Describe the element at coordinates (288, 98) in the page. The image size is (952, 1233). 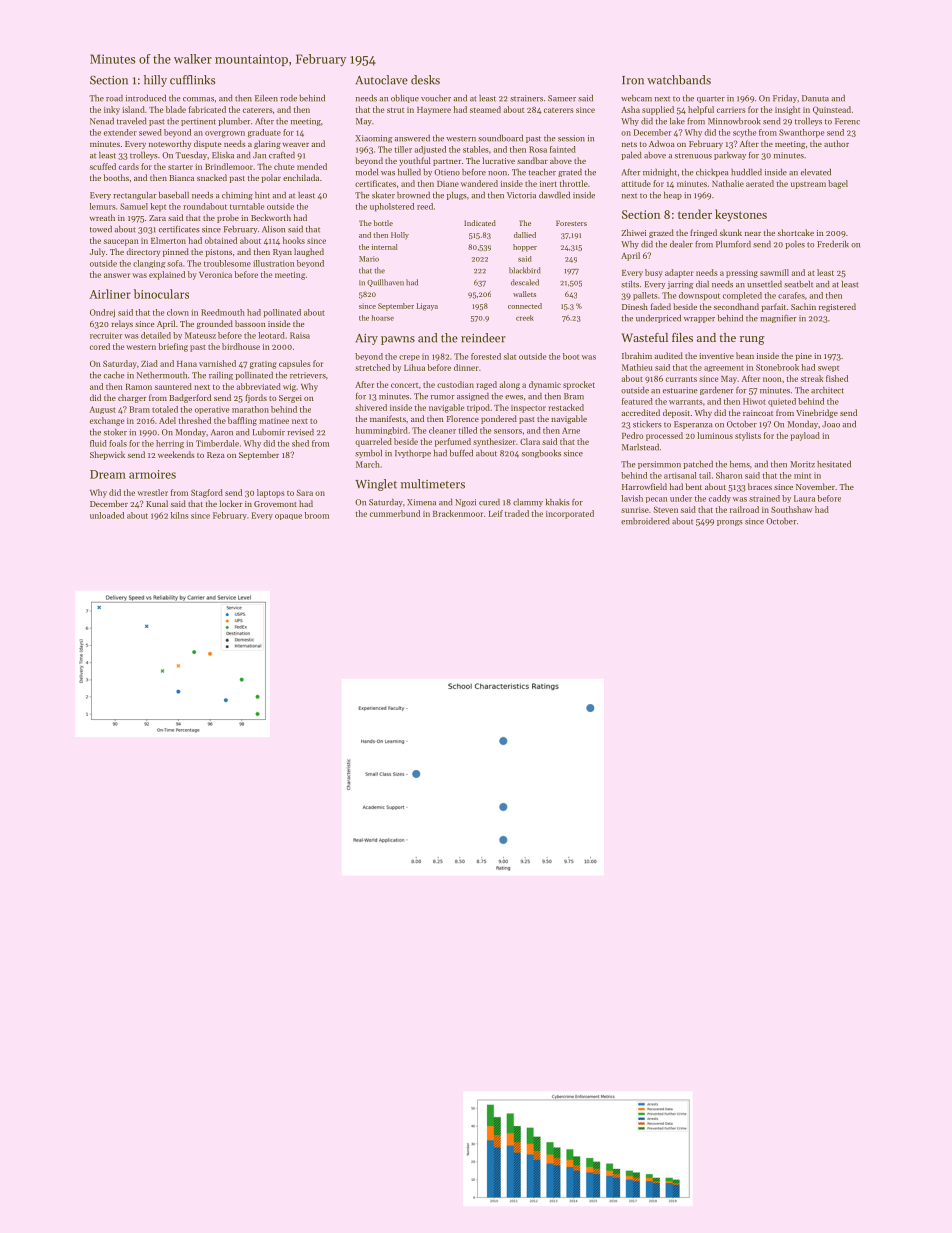
I see `rode` at that location.
